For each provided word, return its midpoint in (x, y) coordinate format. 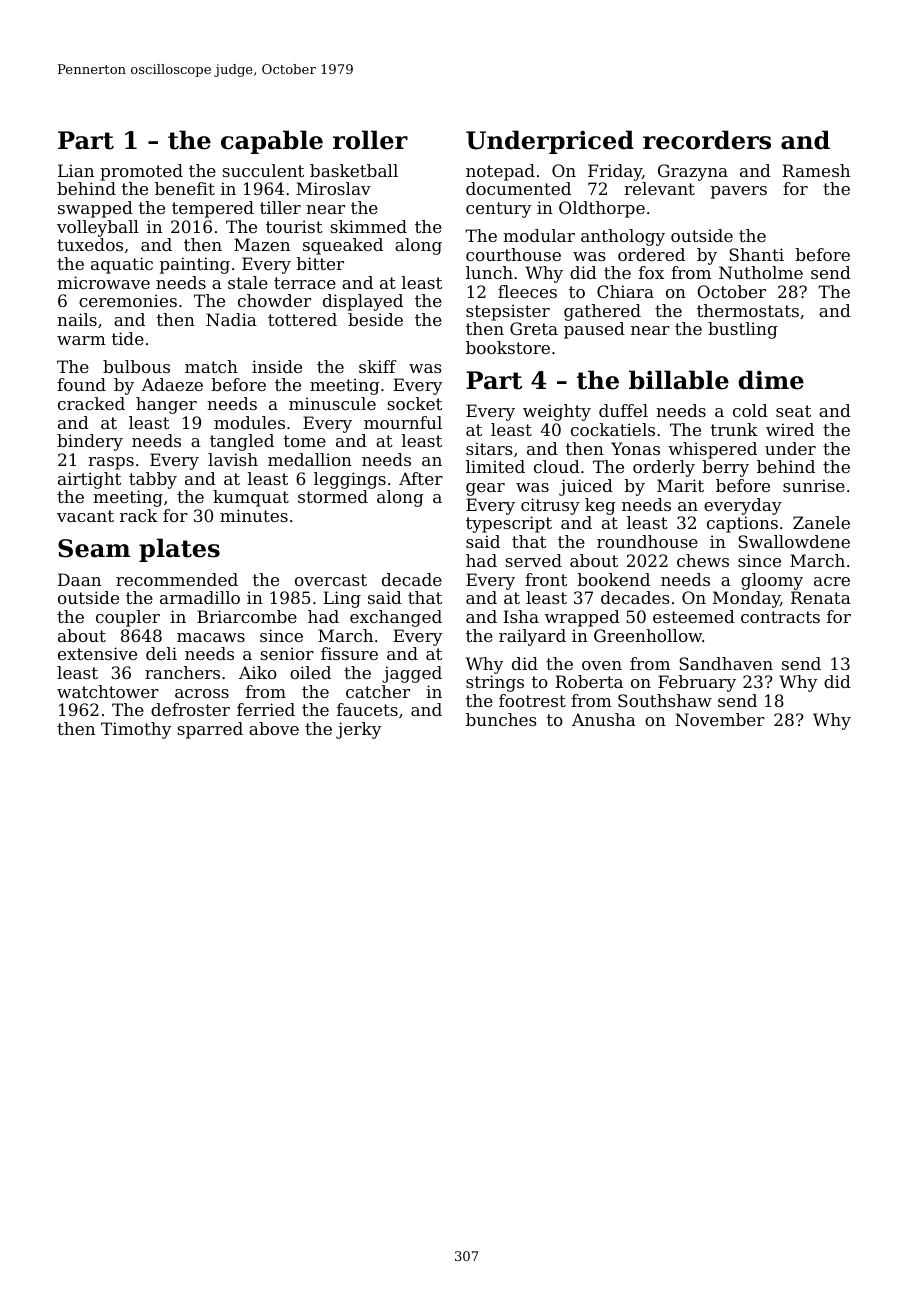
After (421, 478)
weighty (557, 412)
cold (750, 410)
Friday (615, 172)
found (81, 384)
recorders (707, 140)
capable (272, 142)
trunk (734, 429)
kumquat (251, 498)
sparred (210, 730)
